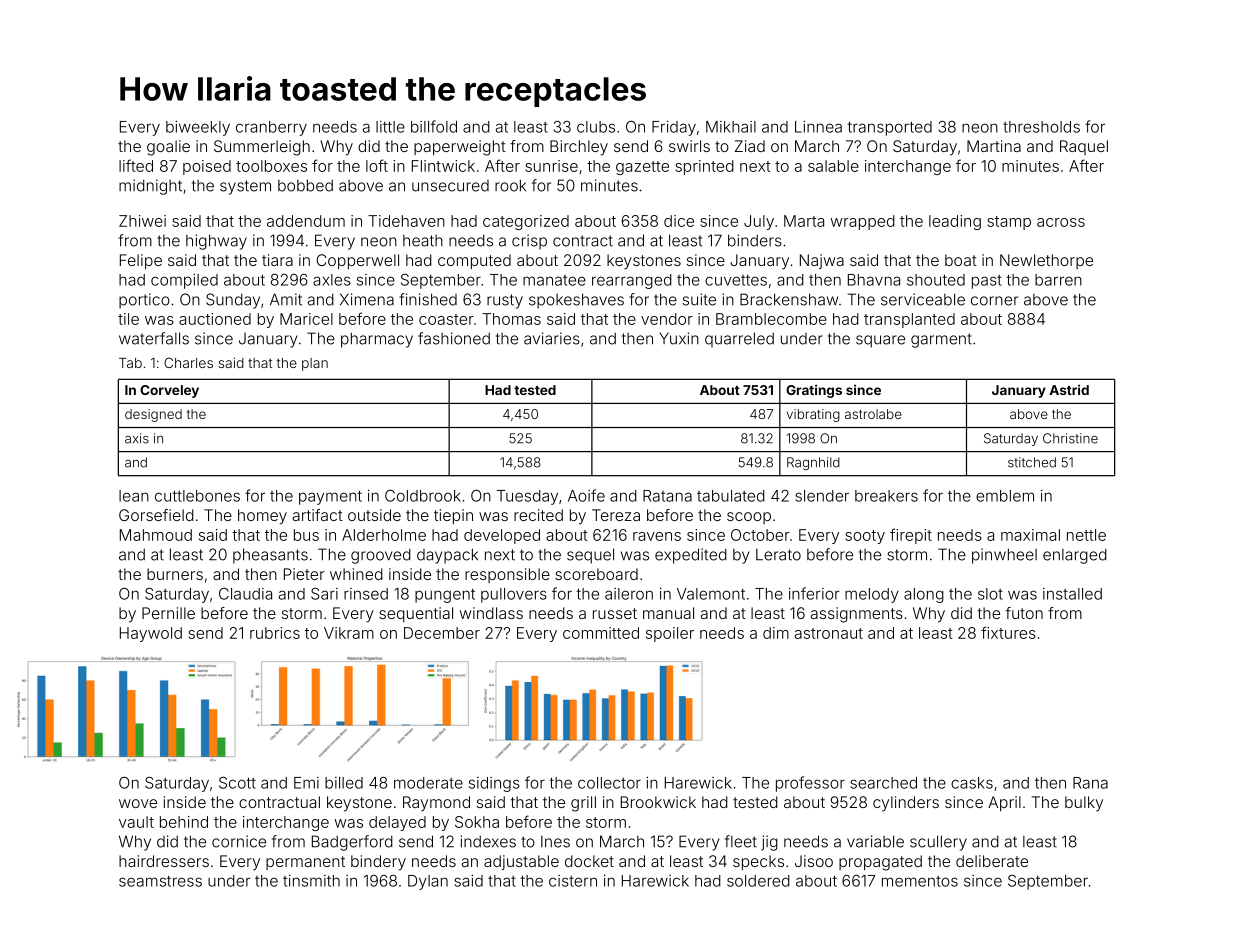  I want to click on mementos, so click(920, 881).
